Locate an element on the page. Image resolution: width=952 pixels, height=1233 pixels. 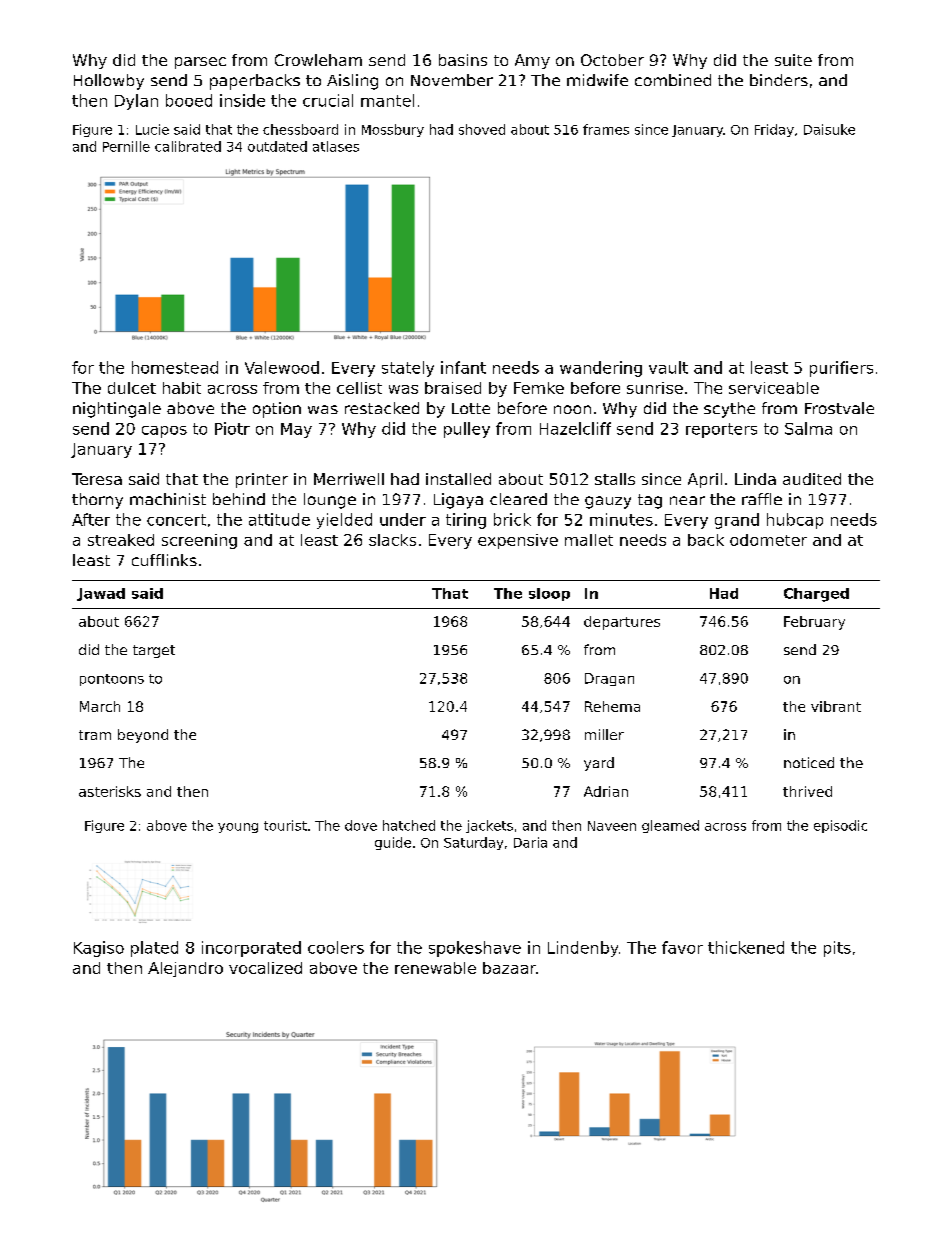
incorporated is located at coordinates (251, 949).
